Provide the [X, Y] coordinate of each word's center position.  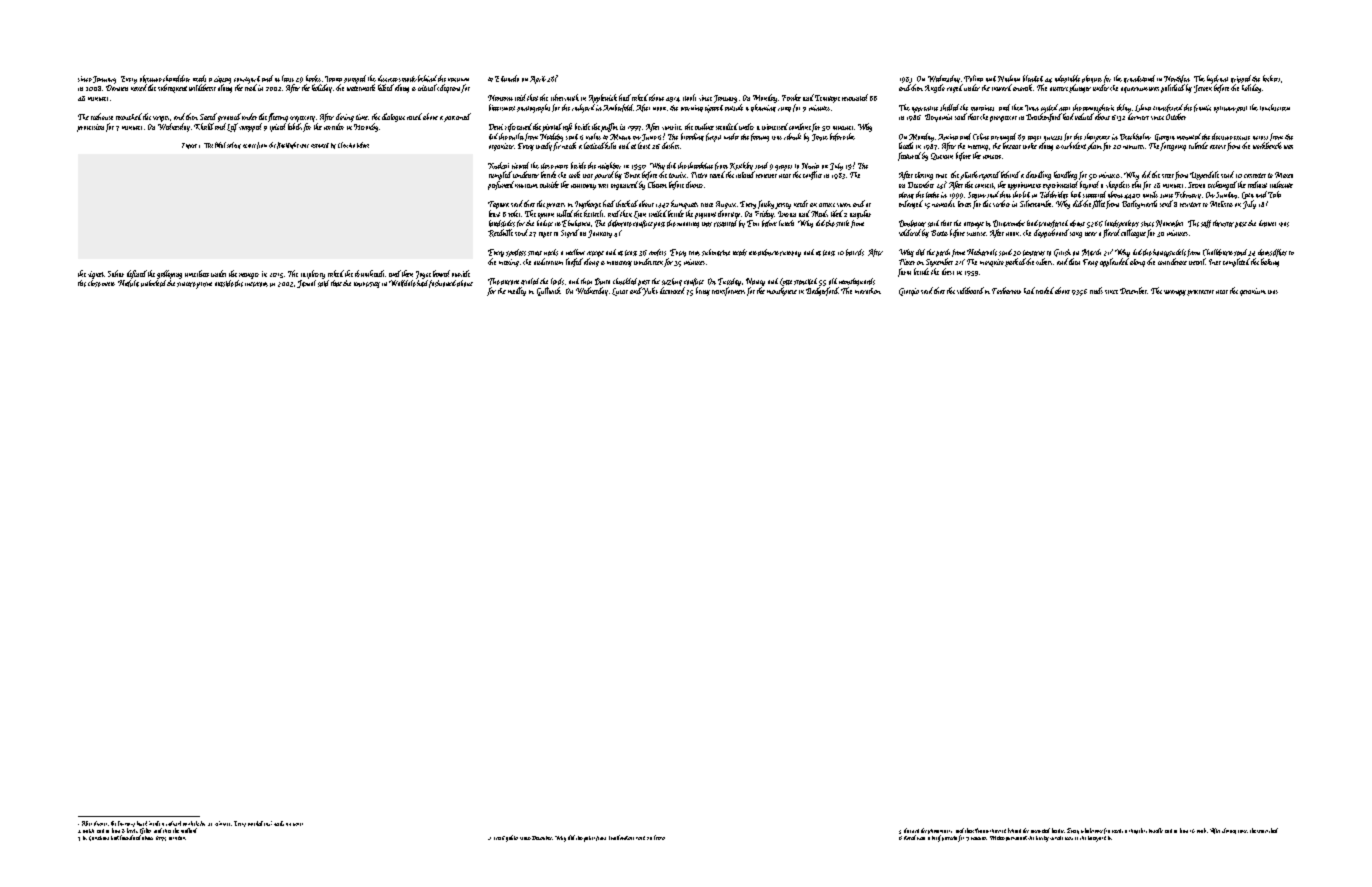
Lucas [620, 292]
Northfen [1177, 79]
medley [517, 291]
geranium [1253, 292]
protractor [1200, 293]
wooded [255, 823]
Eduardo [507, 78]
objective [151, 79]
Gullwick [549, 291]
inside [154, 823]
